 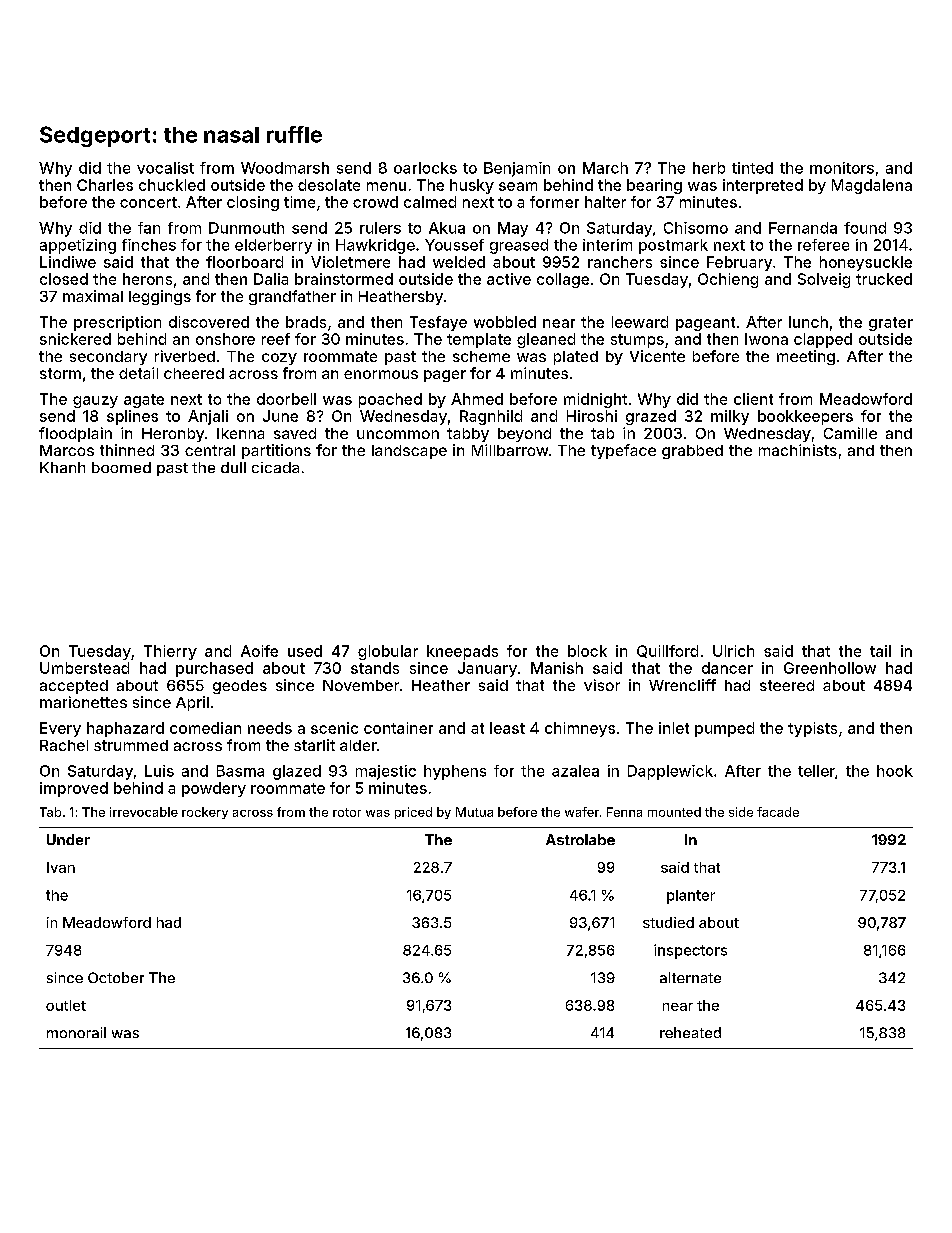 What do you see at coordinates (733, 651) in the screenshot?
I see `Ulrich` at bounding box center [733, 651].
